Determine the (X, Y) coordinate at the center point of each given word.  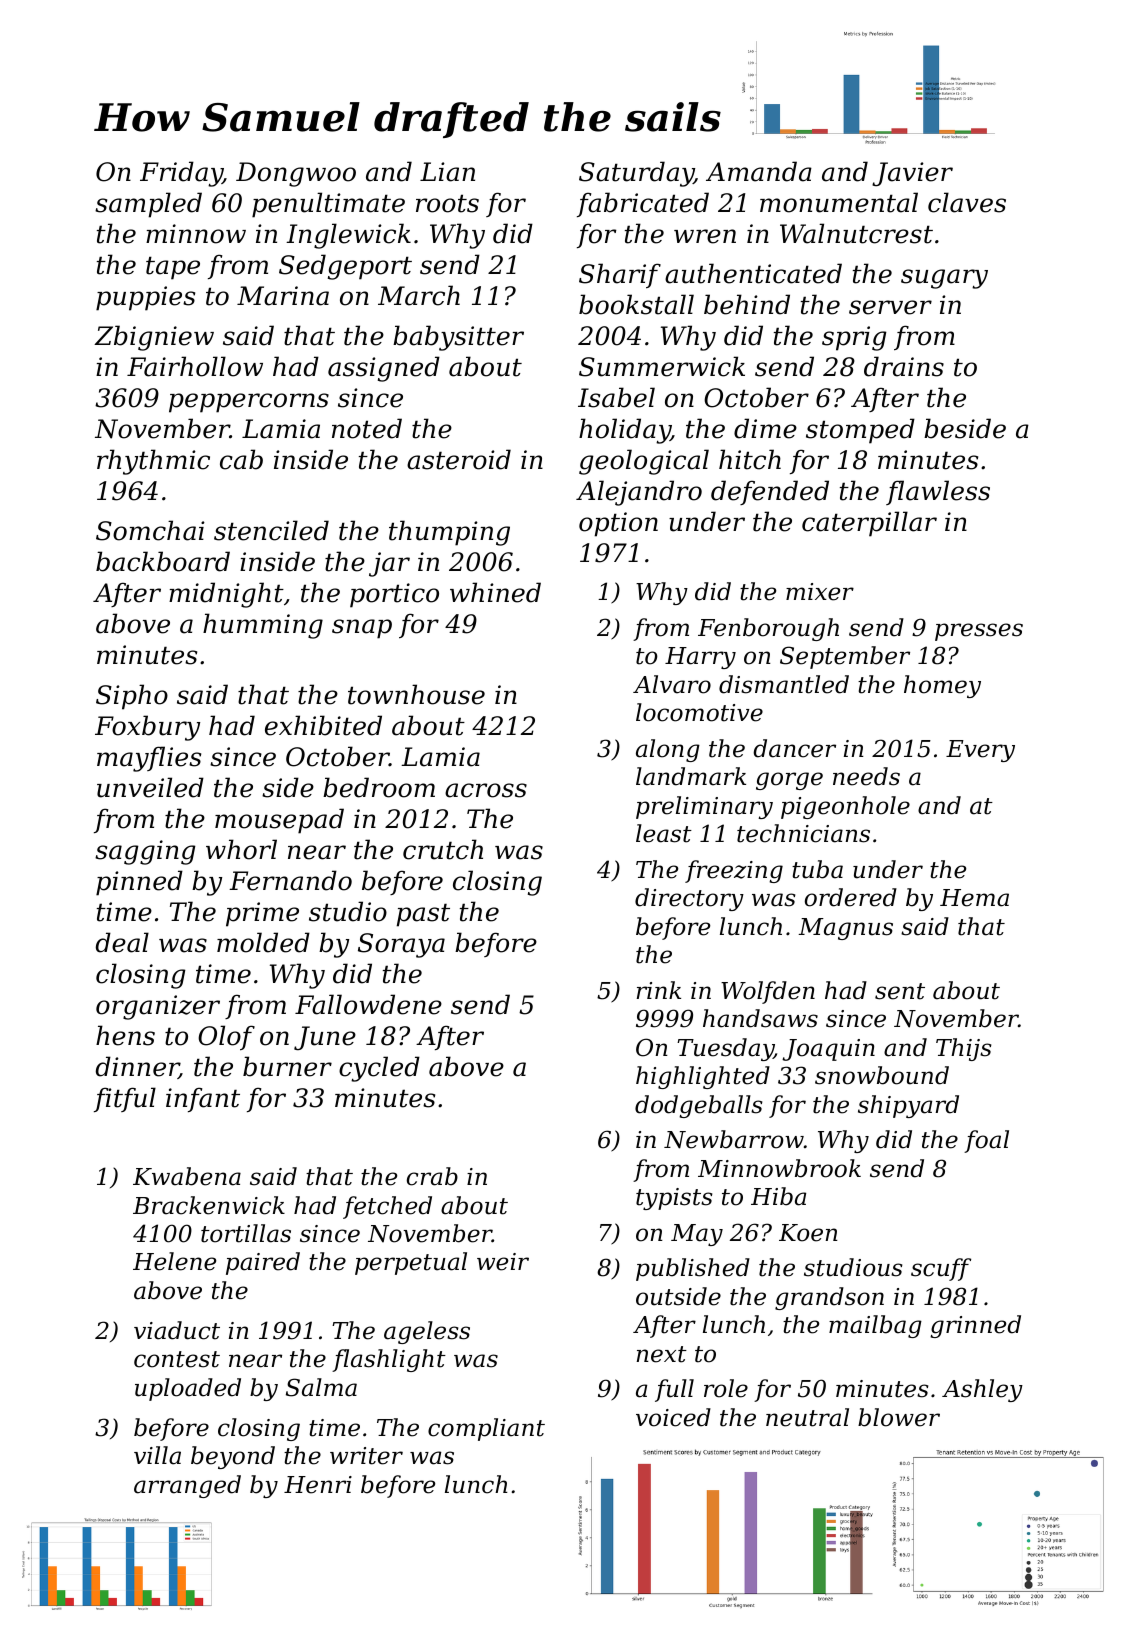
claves (967, 202)
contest (177, 1359)
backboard (163, 561)
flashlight (389, 1360)
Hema (974, 898)
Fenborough (768, 629)
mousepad (279, 821)
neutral (807, 1417)
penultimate (328, 205)
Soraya (401, 945)
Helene (174, 1261)
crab (432, 1176)
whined (495, 592)
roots (447, 203)
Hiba (778, 1196)
